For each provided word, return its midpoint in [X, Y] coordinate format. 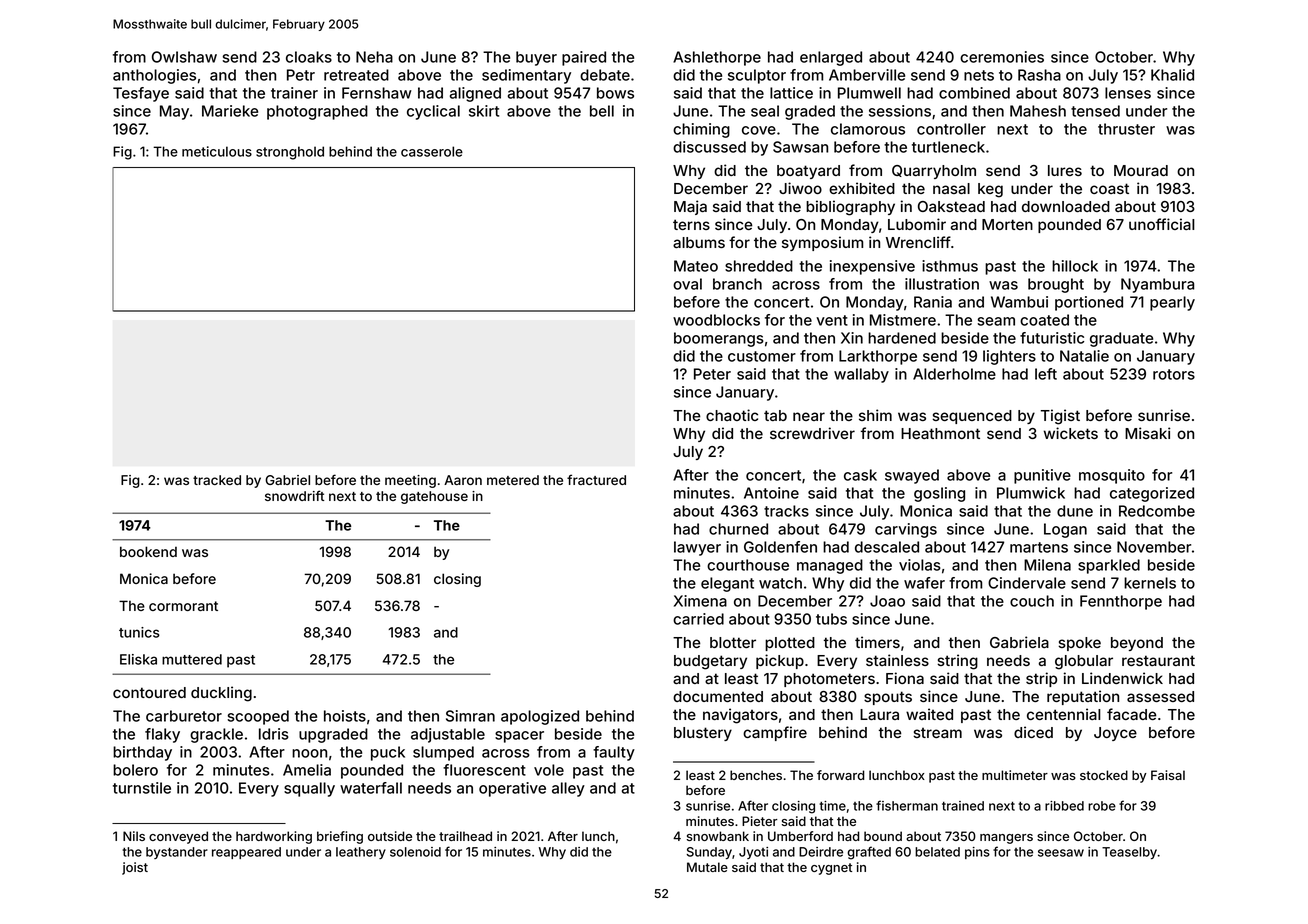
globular [1084, 662]
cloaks [309, 57]
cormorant [183, 606]
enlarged [831, 58]
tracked [217, 480]
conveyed [178, 837]
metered [513, 480]
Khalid [1172, 75]
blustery [703, 734]
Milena [1047, 565]
